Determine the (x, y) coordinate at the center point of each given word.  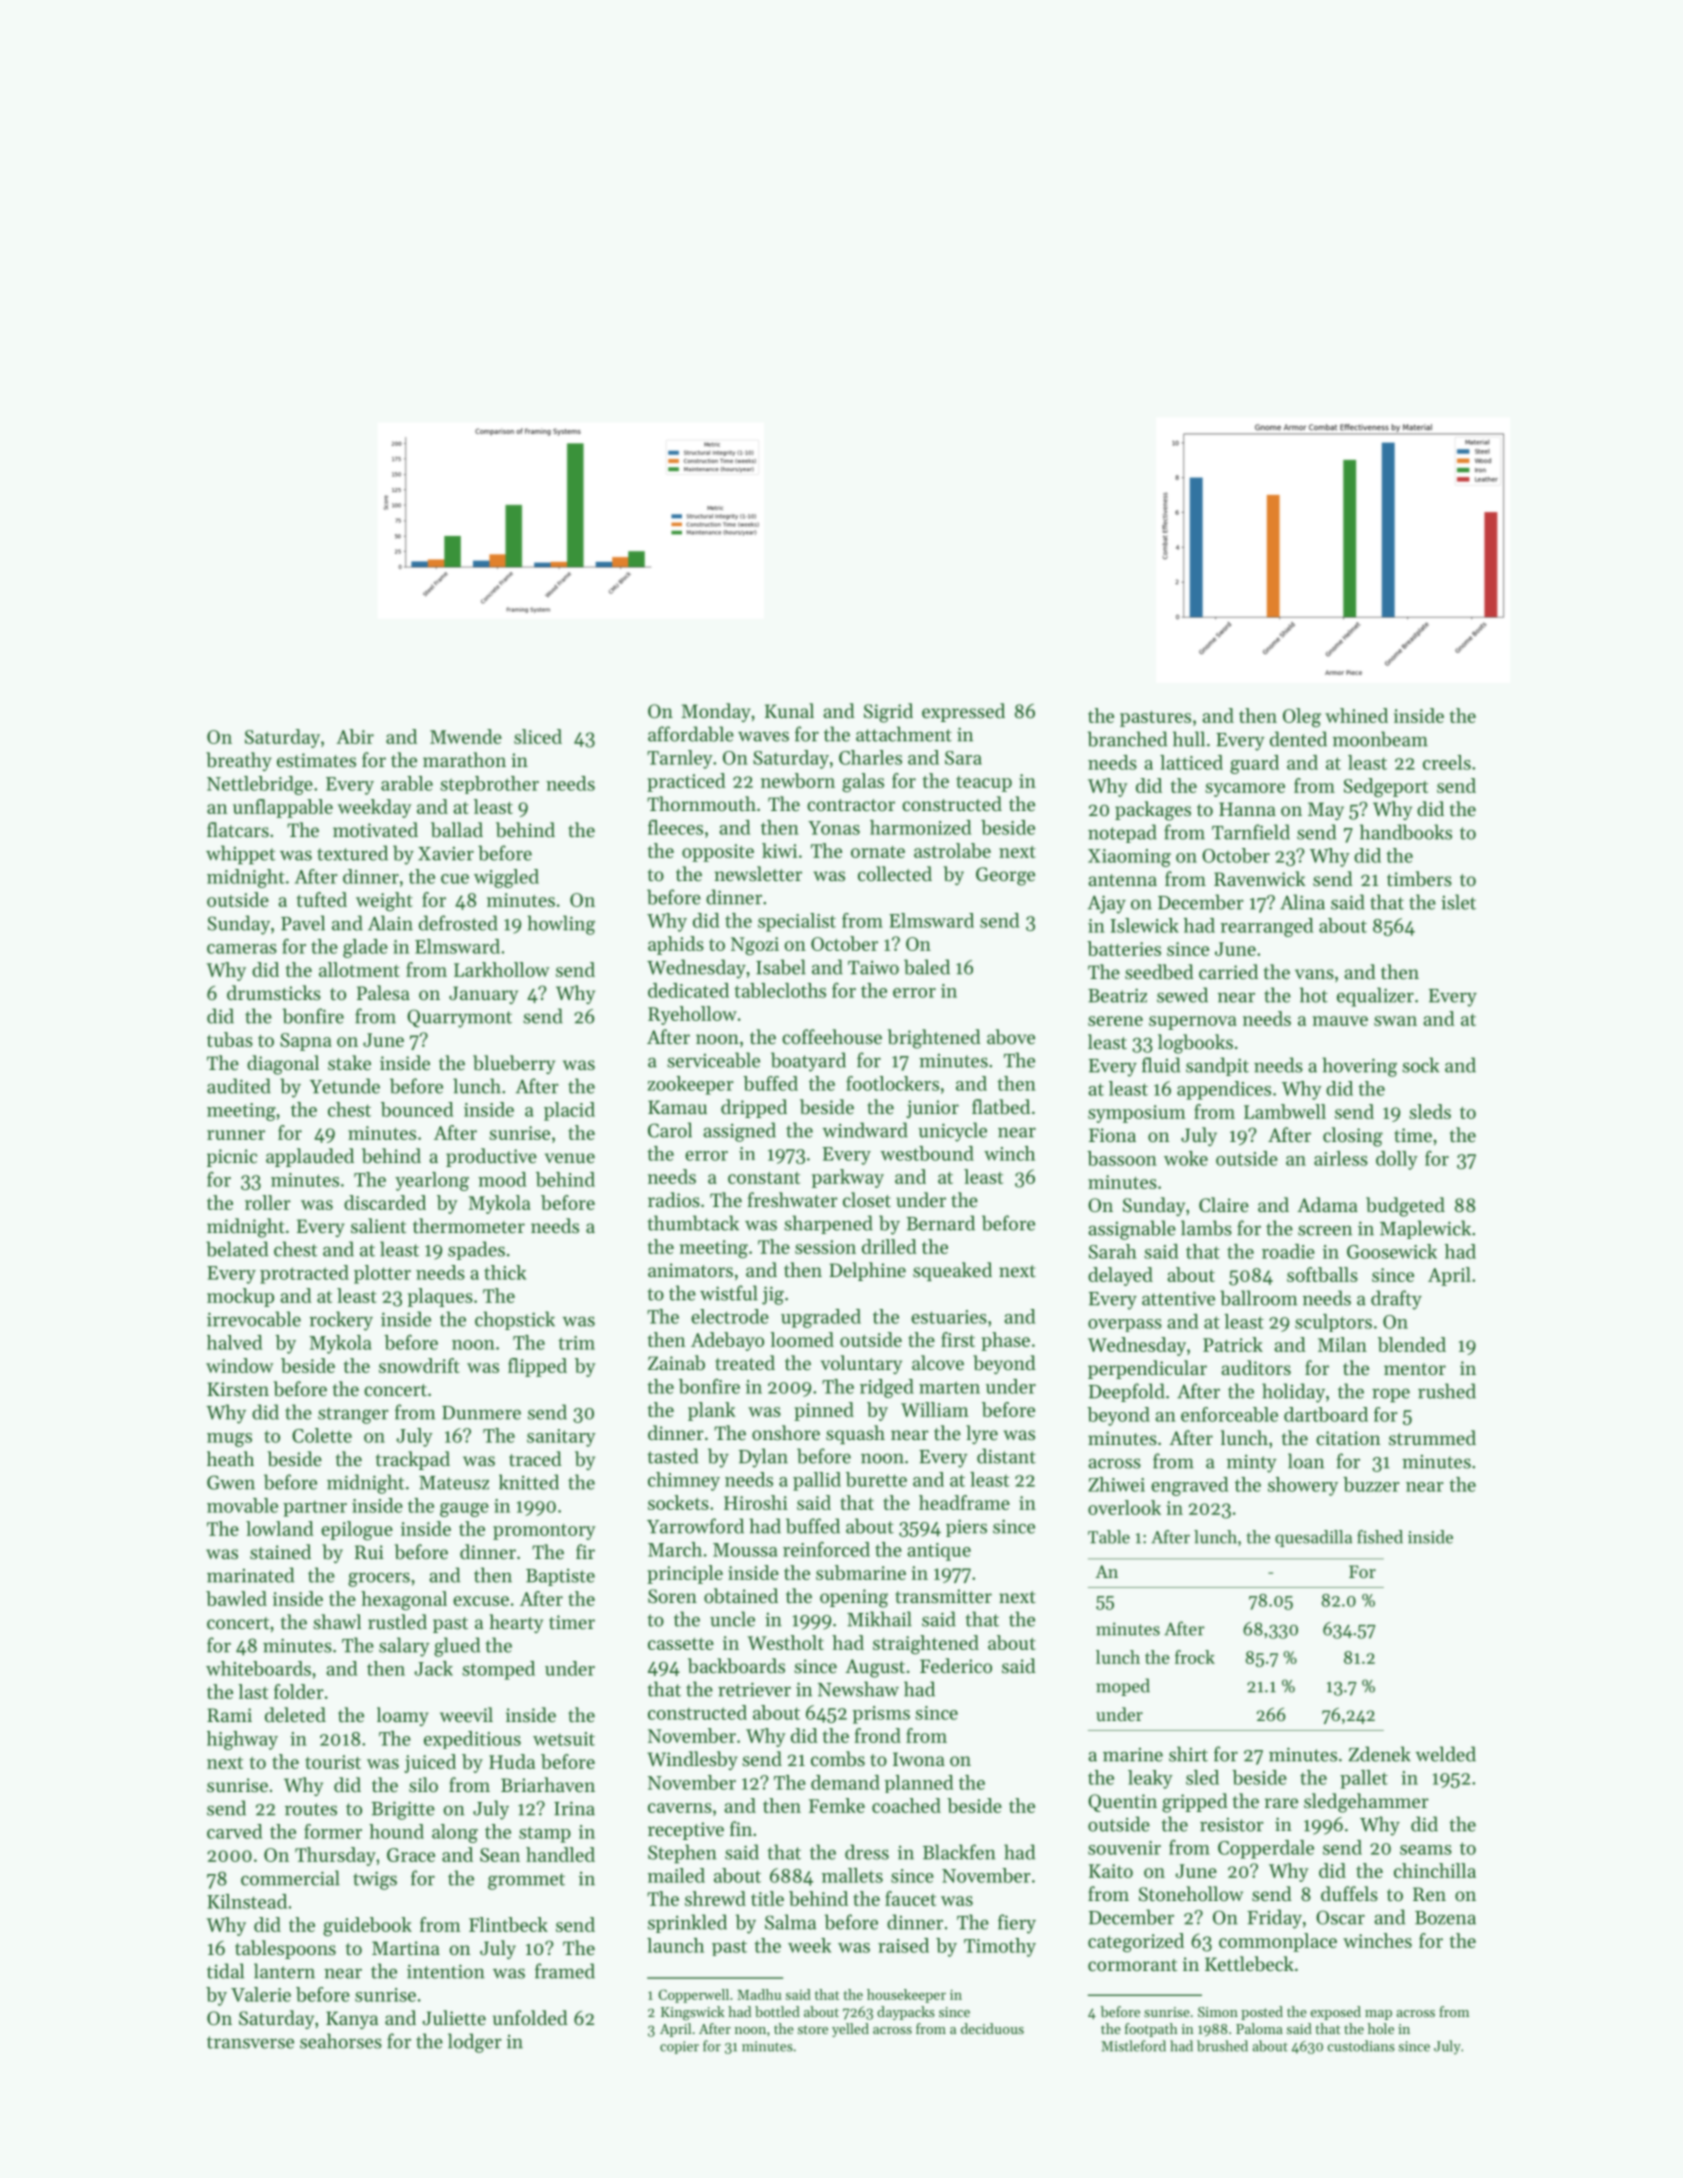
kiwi (779, 850)
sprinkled (687, 1923)
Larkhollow (501, 969)
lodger (475, 2043)
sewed (1182, 995)
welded (1445, 1754)
